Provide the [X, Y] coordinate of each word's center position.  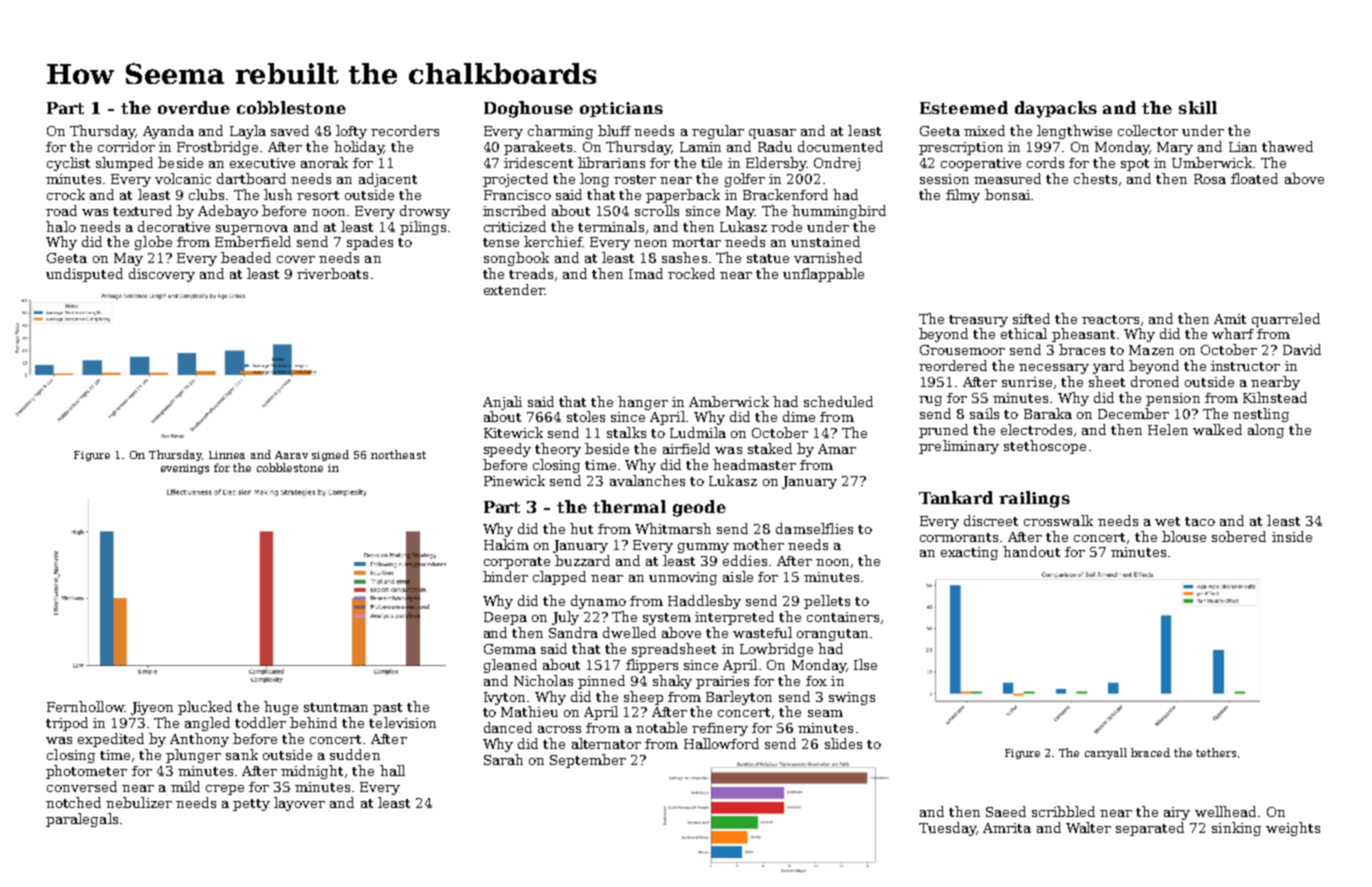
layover [299, 804]
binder [505, 576]
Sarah [503, 759]
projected [515, 180]
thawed [1287, 146]
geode [699, 508]
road [61, 210]
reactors [1110, 319]
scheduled [838, 401]
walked [1217, 429]
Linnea [227, 455]
